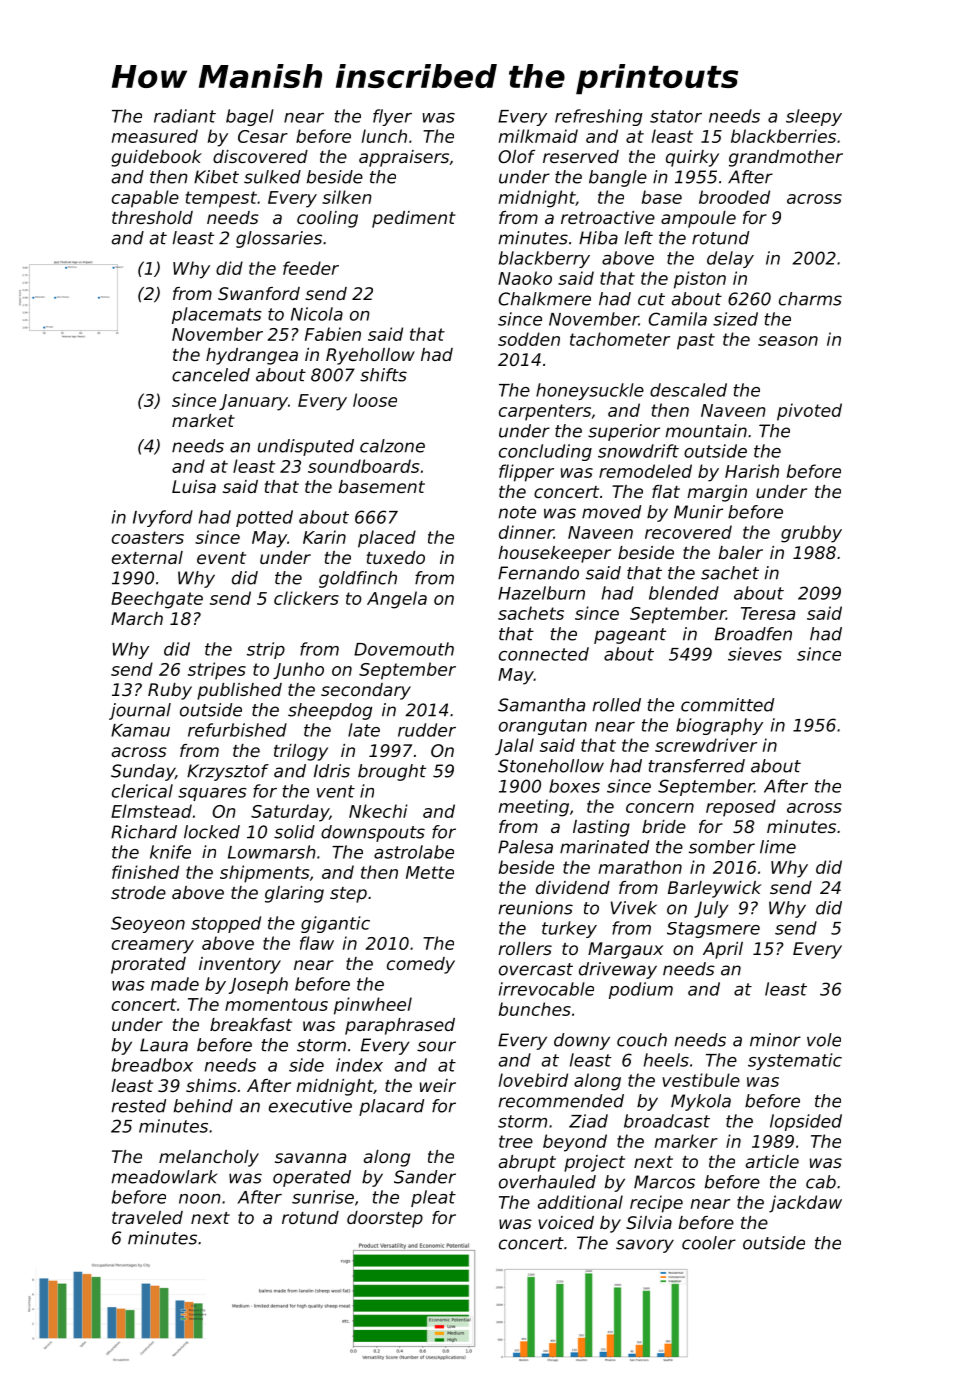  Describe the element at coordinates (706, 745) in the screenshot. I see `screwdriver` at that location.
